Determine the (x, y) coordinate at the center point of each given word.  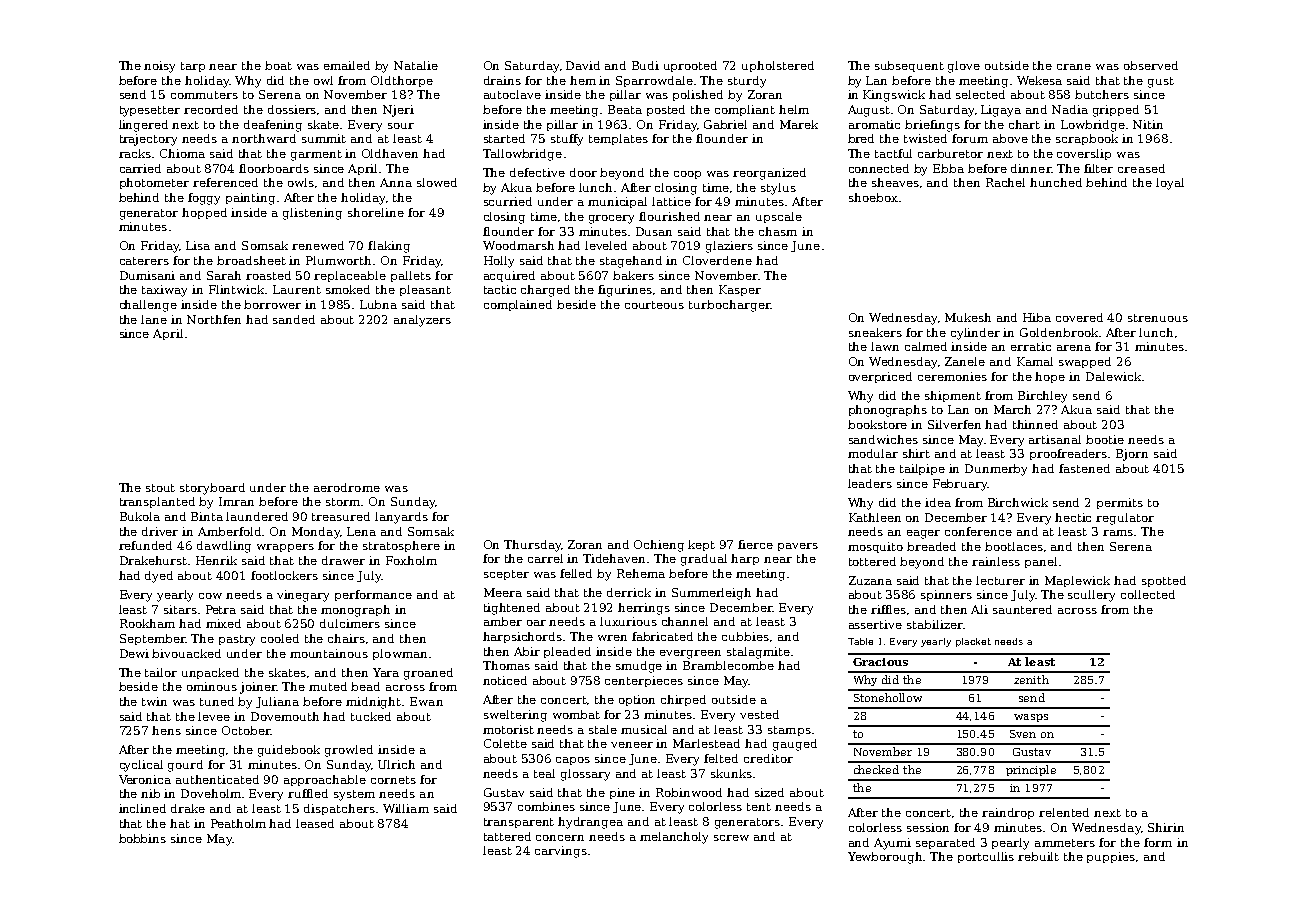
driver (160, 531)
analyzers (422, 321)
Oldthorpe (402, 81)
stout (160, 488)
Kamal (1035, 361)
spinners (946, 595)
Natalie (416, 65)
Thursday (532, 546)
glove (964, 67)
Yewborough (886, 858)
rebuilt (1038, 856)
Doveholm (211, 793)
